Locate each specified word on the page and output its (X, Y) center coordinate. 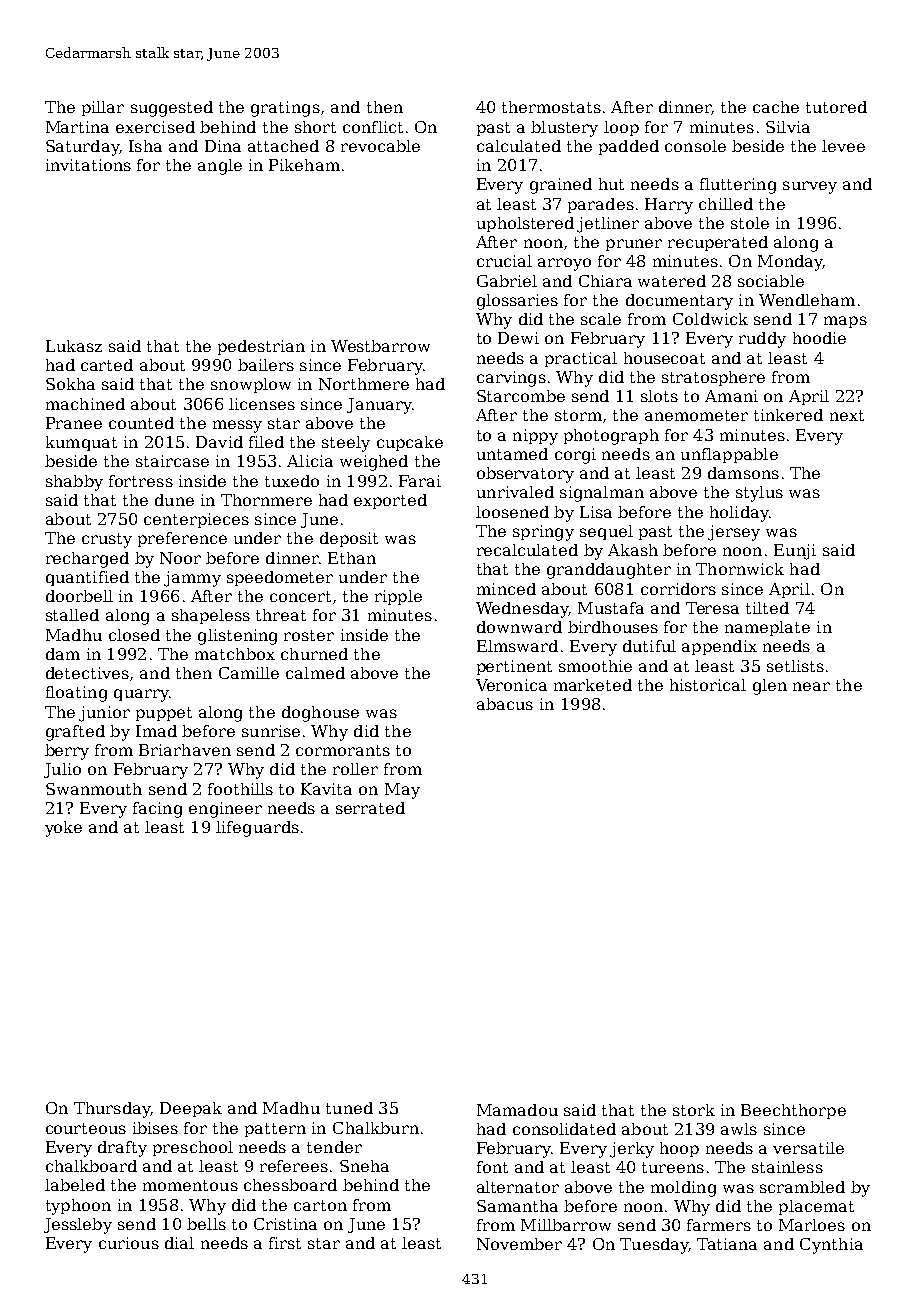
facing (157, 810)
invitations (88, 165)
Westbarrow (380, 346)
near (811, 686)
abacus (505, 704)
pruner (634, 245)
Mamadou (517, 1110)
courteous (86, 1128)
